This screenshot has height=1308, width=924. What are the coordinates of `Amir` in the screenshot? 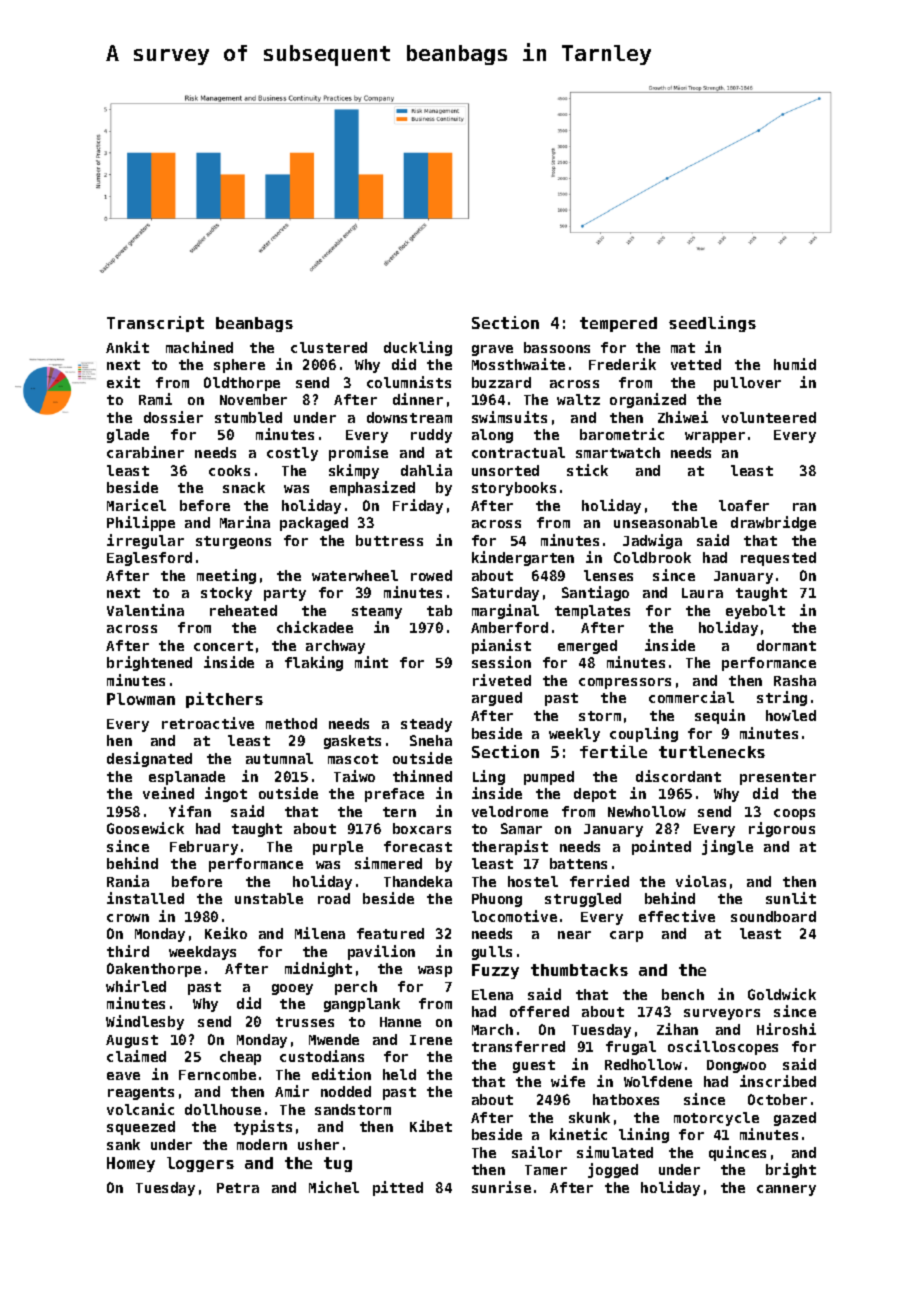 It's located at (292, 1091).
